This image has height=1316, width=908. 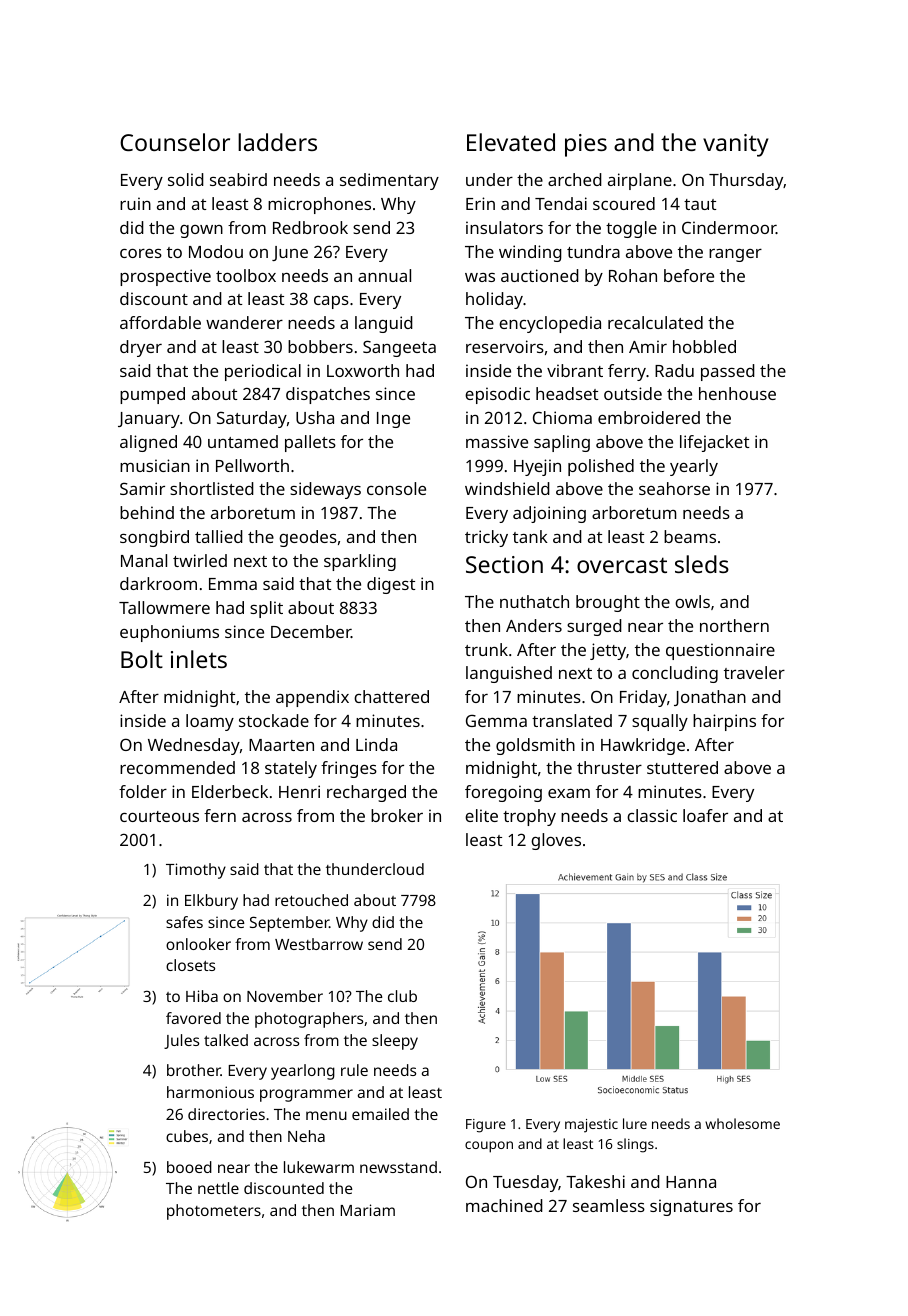 I want to click on safes, so click(x=184, y=922).
